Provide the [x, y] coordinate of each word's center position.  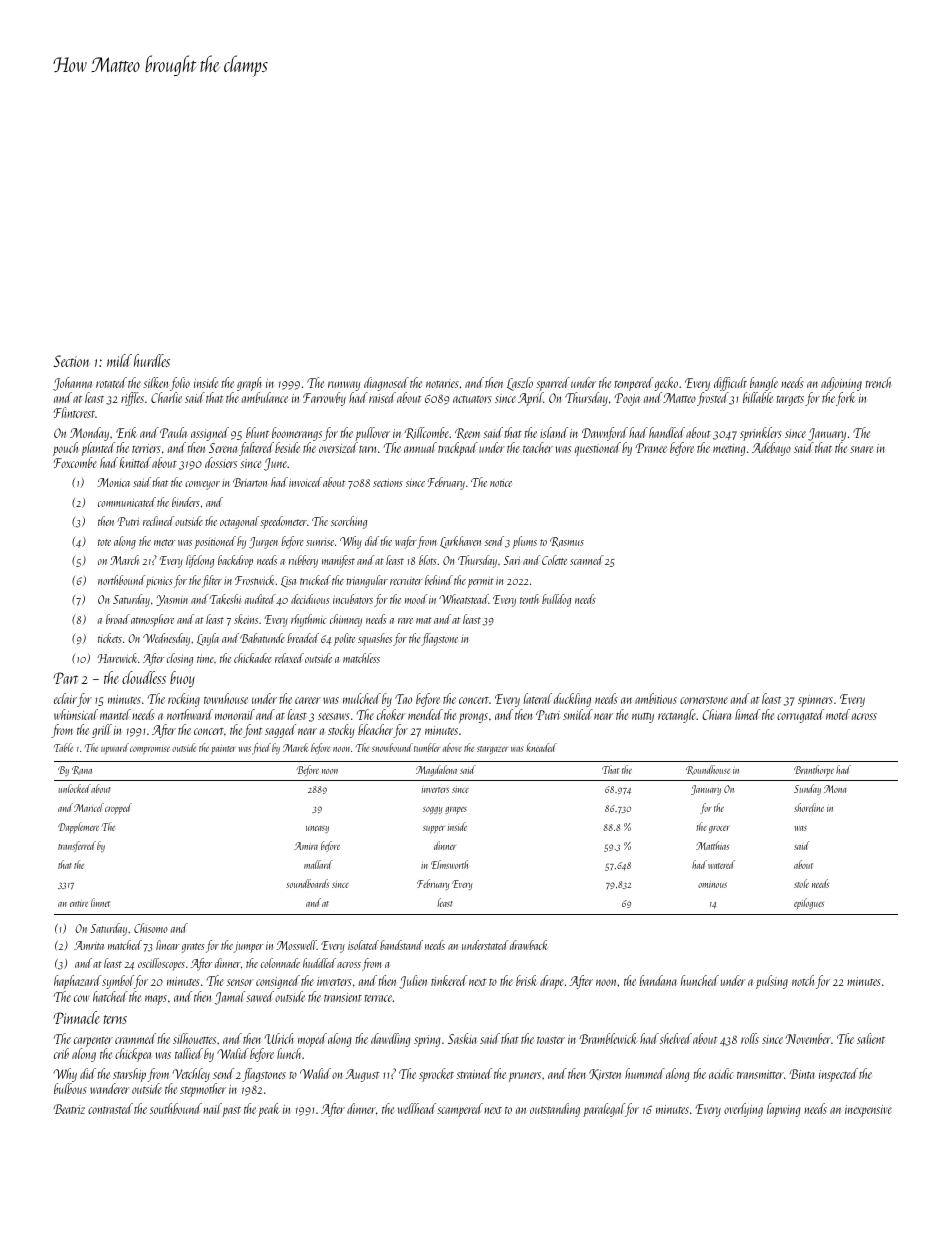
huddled [319, 963]
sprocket [436, 1075]
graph [249, 384]
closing [180, 659]
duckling [572, 700]
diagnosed [386, 384]
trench [878, 382]
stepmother [203, 1090]
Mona [835, 789]
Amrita [89, 945]
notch [803, 980]
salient [871, 1038]
